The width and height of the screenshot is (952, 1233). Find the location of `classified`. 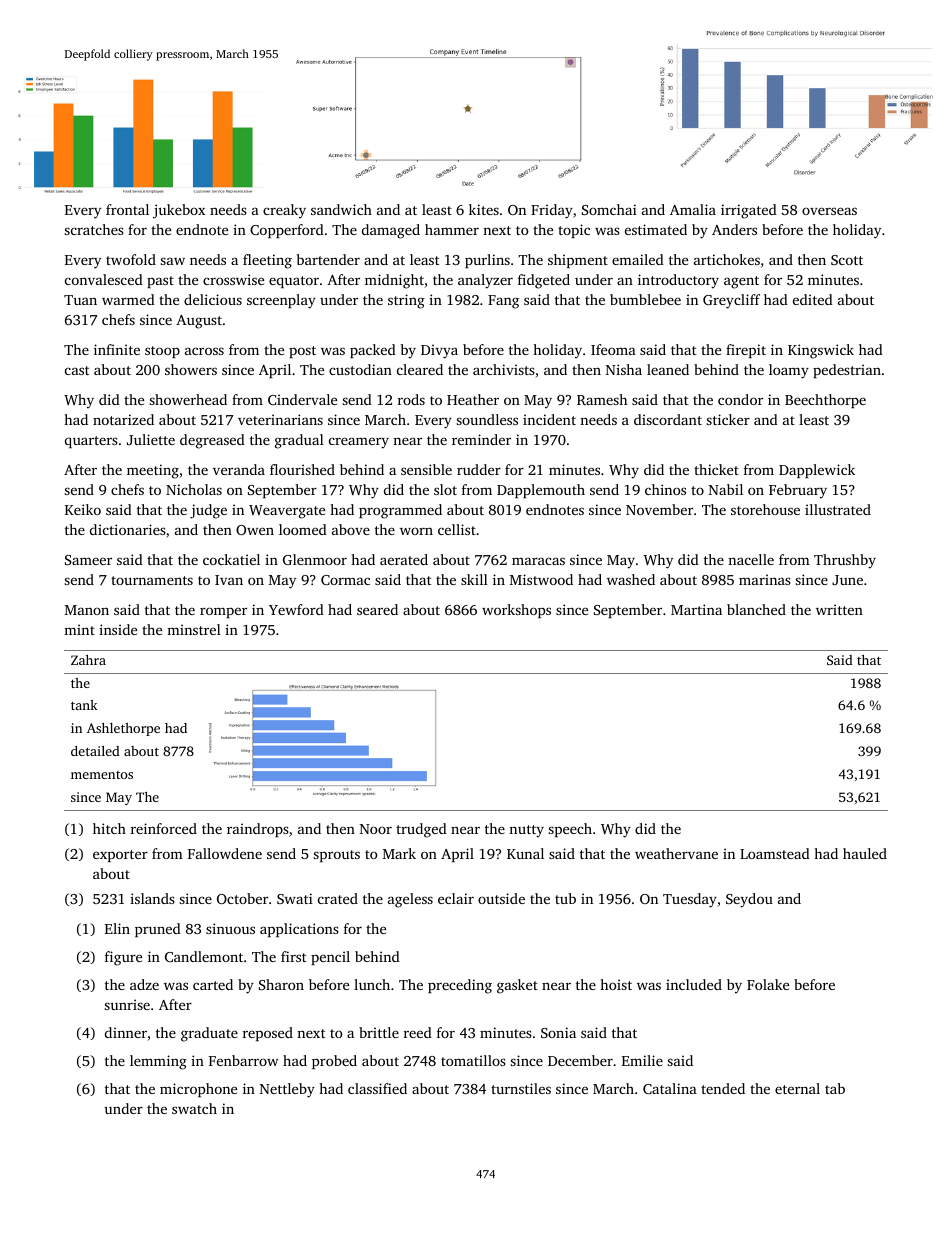

classified is located at coordinates (377, 1088).
